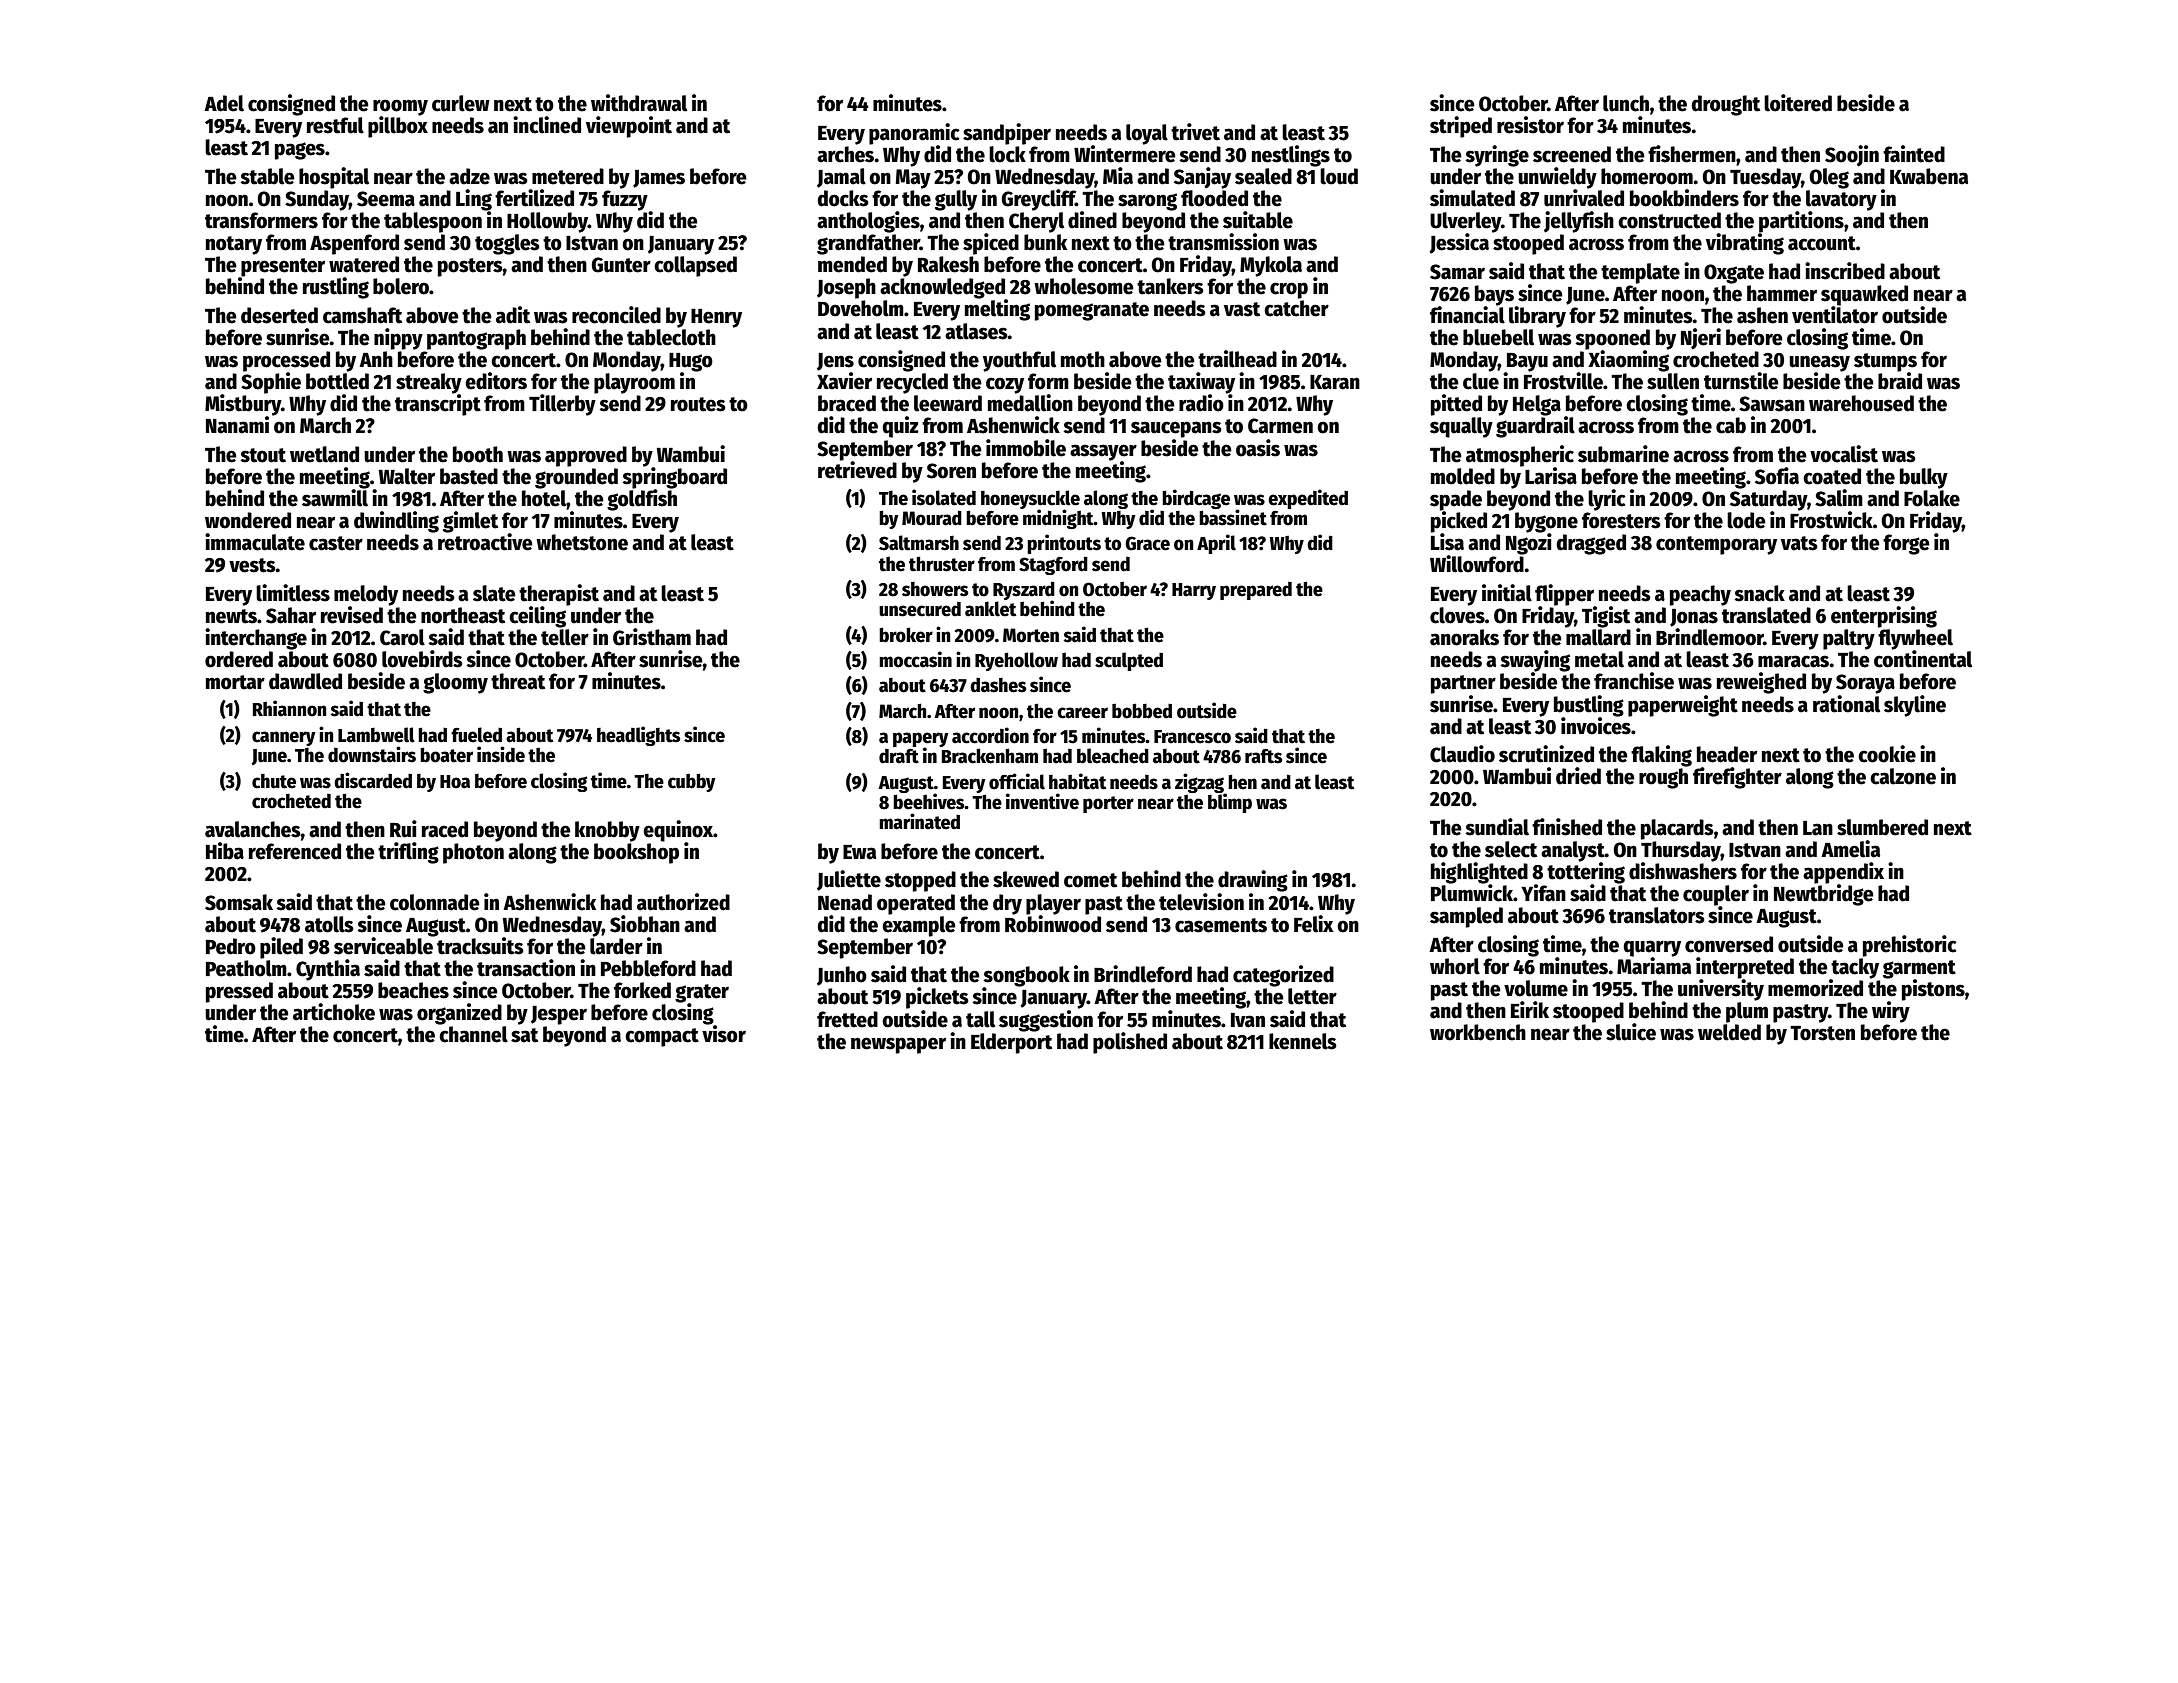  What do you see at coordinates (334, 1012) in the screenshot?
I see `artichoke` at bounding box center [334, 1012].
